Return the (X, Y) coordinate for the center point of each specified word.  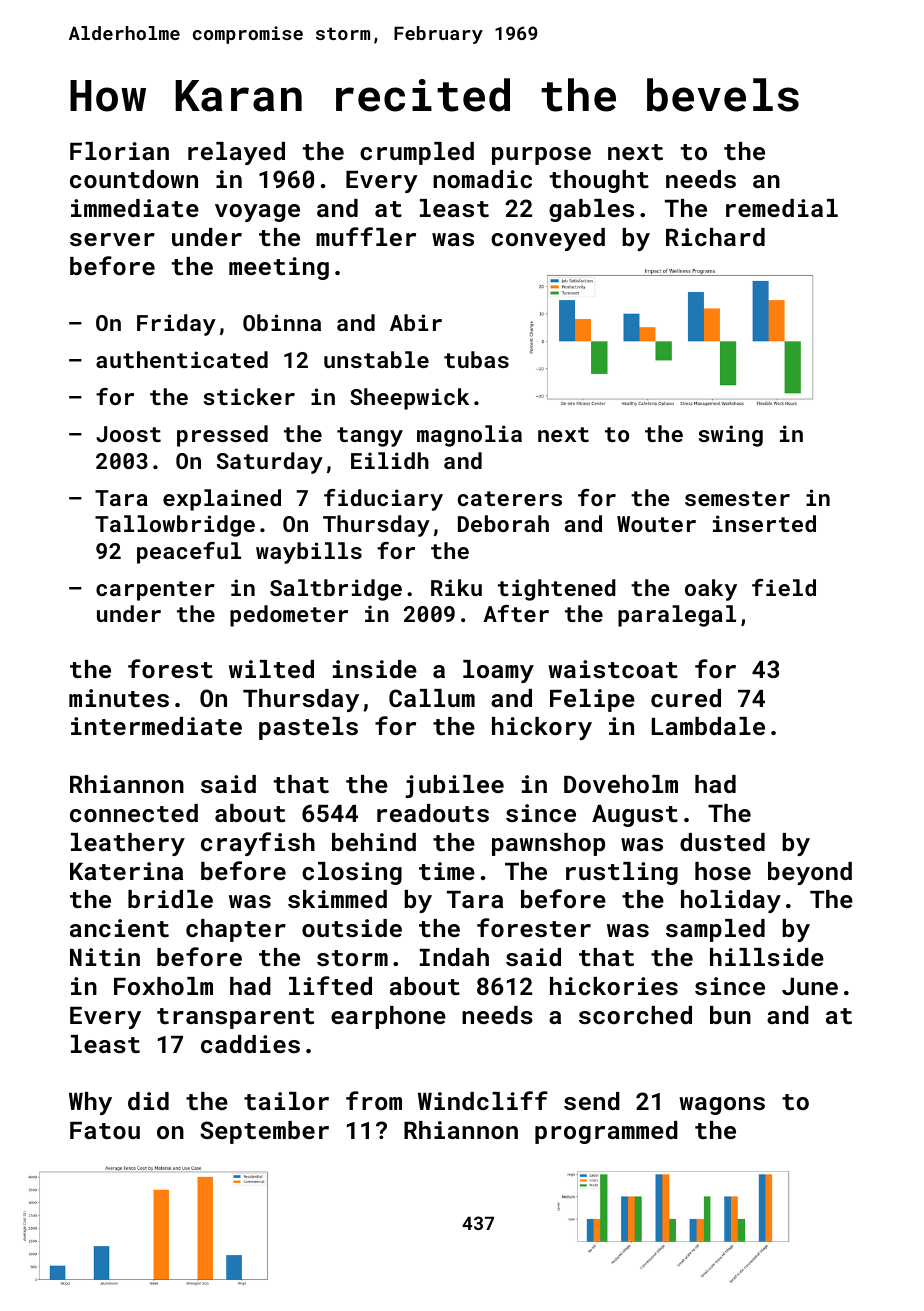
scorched (635, 1015)
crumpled (417, 153)
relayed (236, 153)
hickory (542, 728)
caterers (510, 498)
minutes (119, 698)
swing (730, 436)
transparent (235, 1018)
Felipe (592, 700)
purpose (541, 156)
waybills (309, 553)
